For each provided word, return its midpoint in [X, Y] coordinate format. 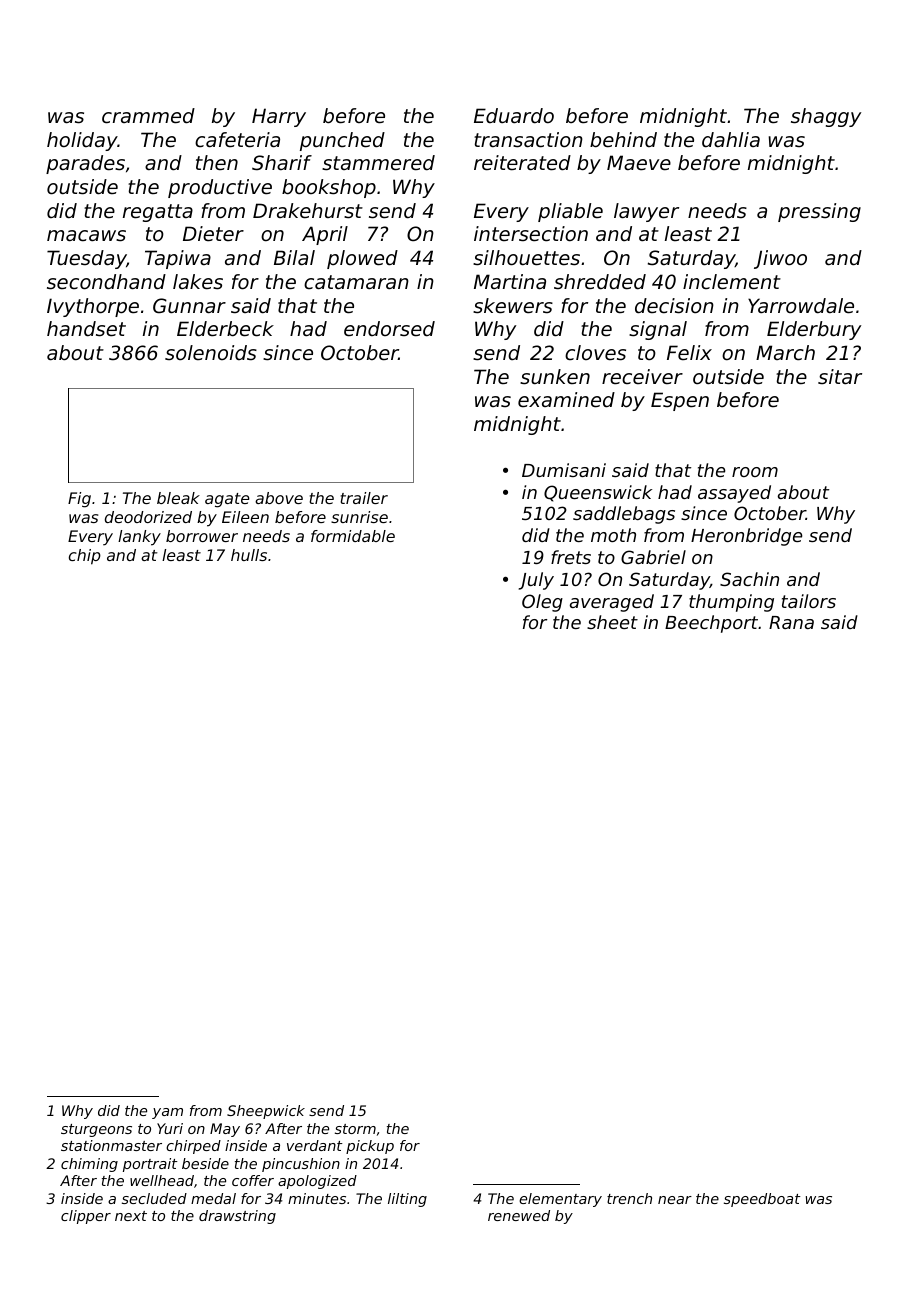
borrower [202, 536]
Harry [279, 117]
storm [355, 1129]
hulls [249, 555]
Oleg [542, 603]
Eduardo [514, 116]
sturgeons [96, 1130]
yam [167, 1113]
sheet [612, 622]
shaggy [826, 117]
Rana [791, 622]
